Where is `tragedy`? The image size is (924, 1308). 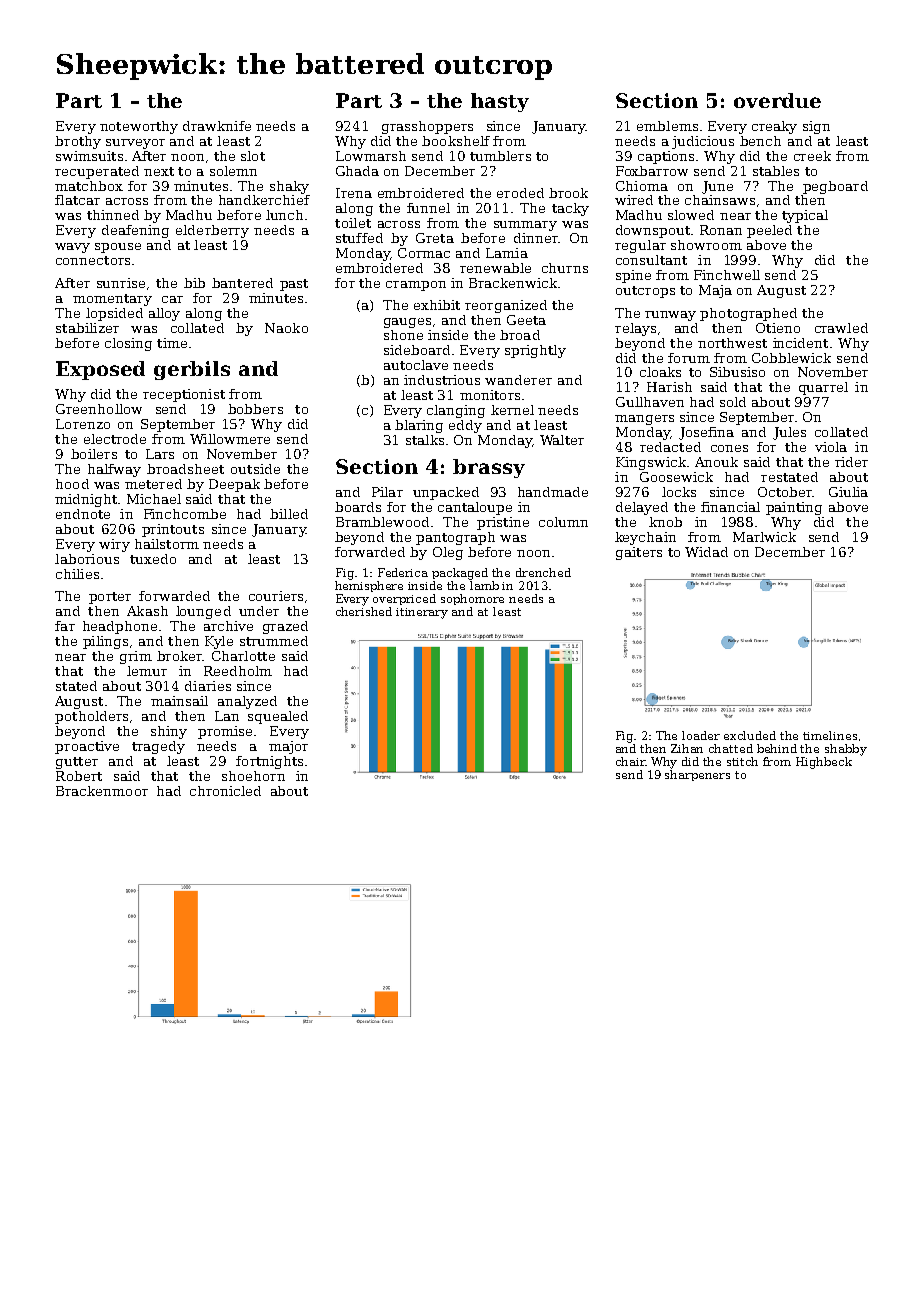
tragedy is located at coordinates (158, 747).
